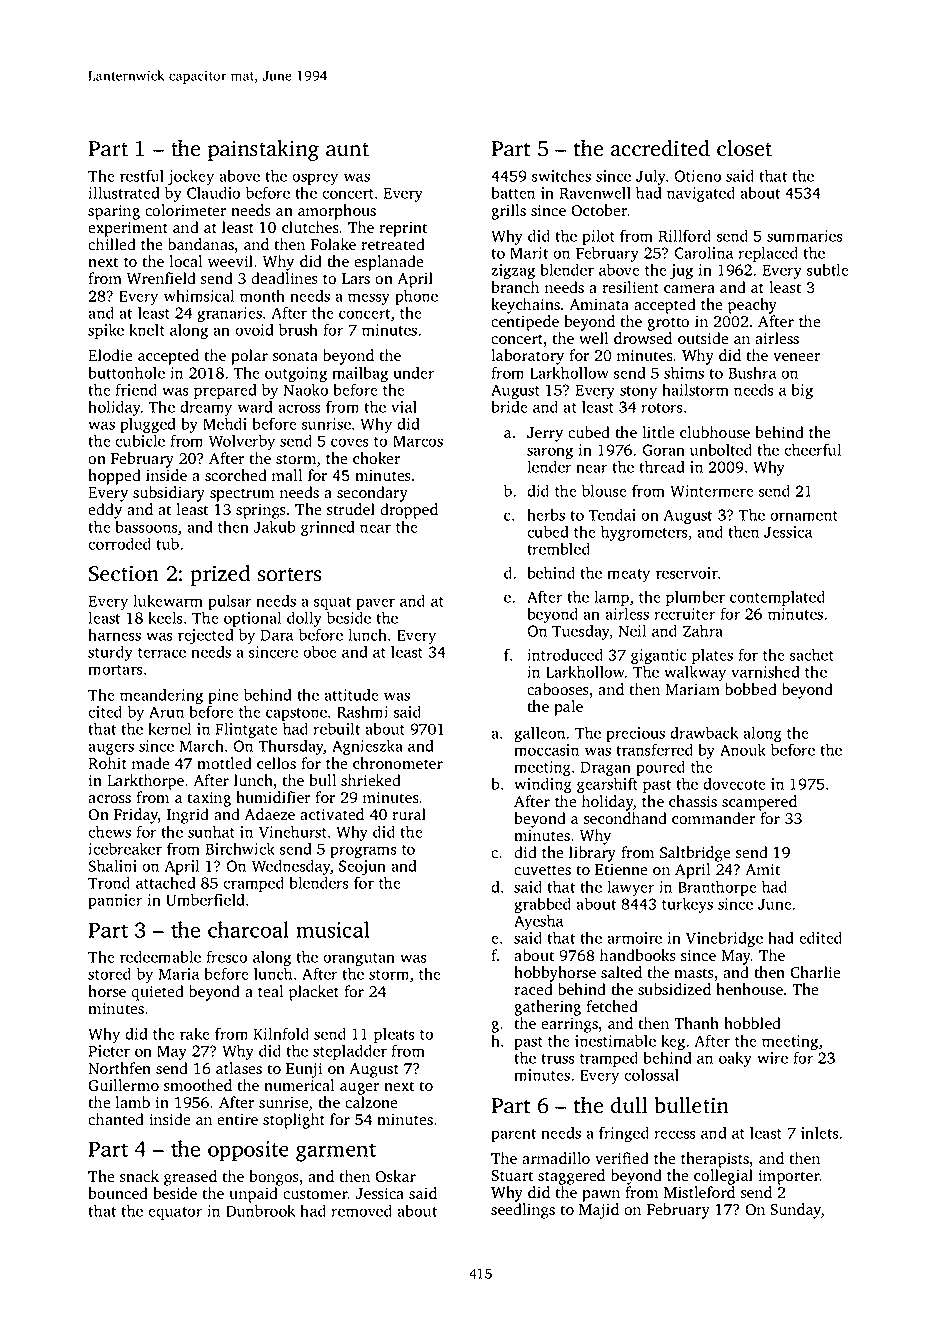 This document has height=1333, width=938. What do you see at coordinates (571, 1177) in the document?
I see `staggered` at bounding box center [571, 1177].
